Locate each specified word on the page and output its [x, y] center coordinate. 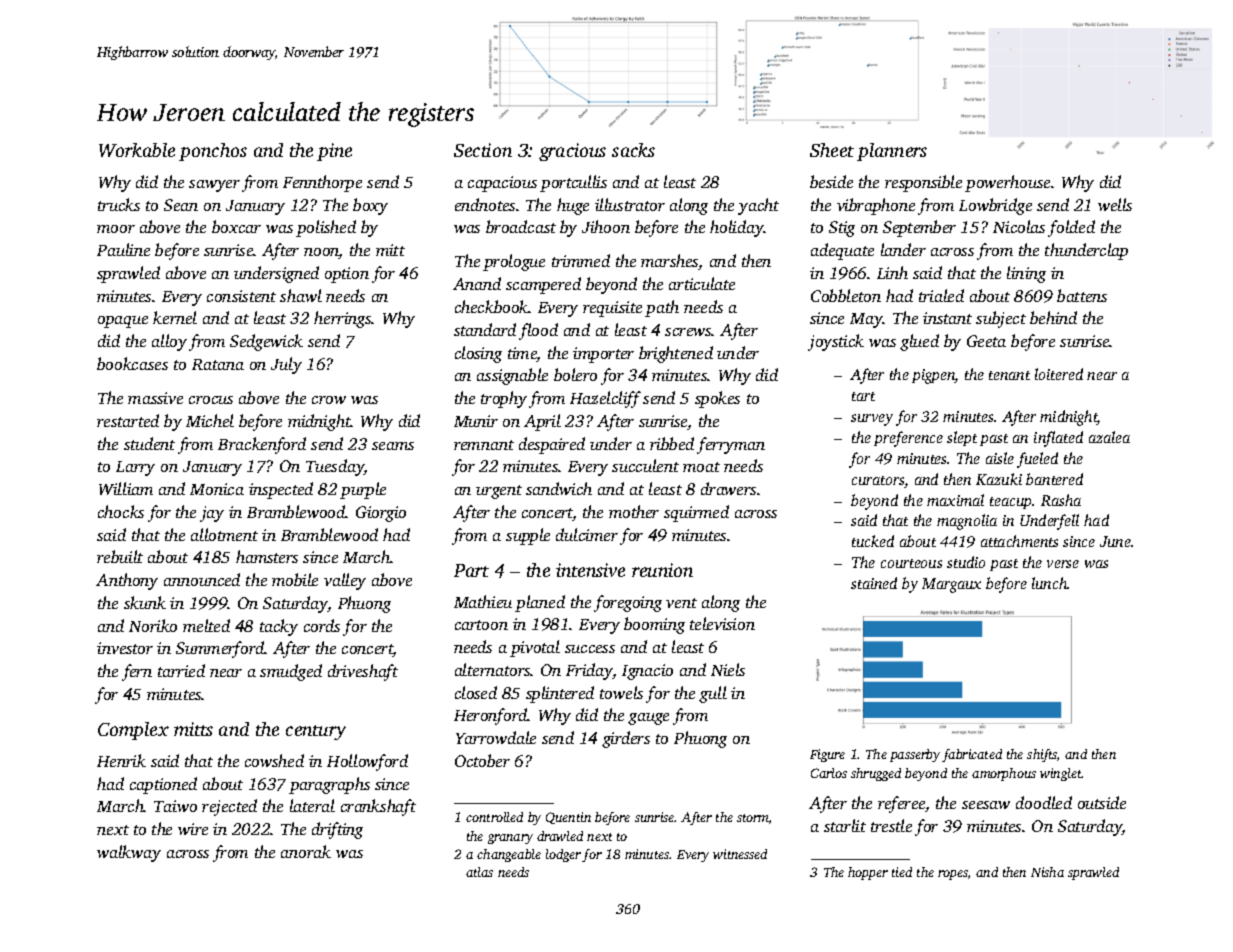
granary [510, 839]
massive [155, 398]
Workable [137, 150]
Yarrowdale [496, 737]
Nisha [1047, 872]
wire [193, 829]
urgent [499, 492]
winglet [1061, 774]
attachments [1019, 541]
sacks [633, 150]
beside [831, 181]
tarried [181, 670]
